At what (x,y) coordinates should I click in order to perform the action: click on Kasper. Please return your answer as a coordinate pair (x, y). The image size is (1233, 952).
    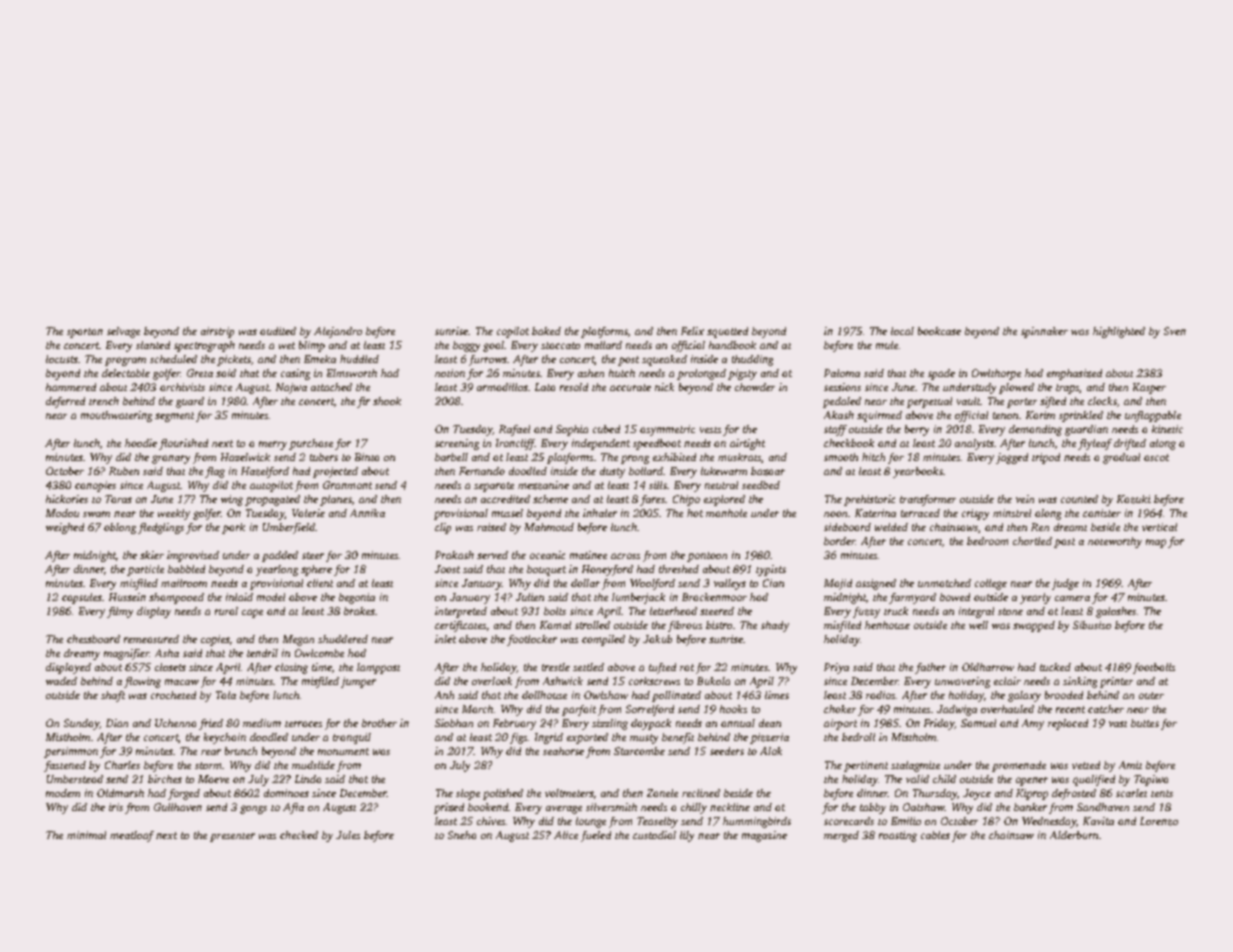
    Looking at the image, I should click on (1149, 388).
